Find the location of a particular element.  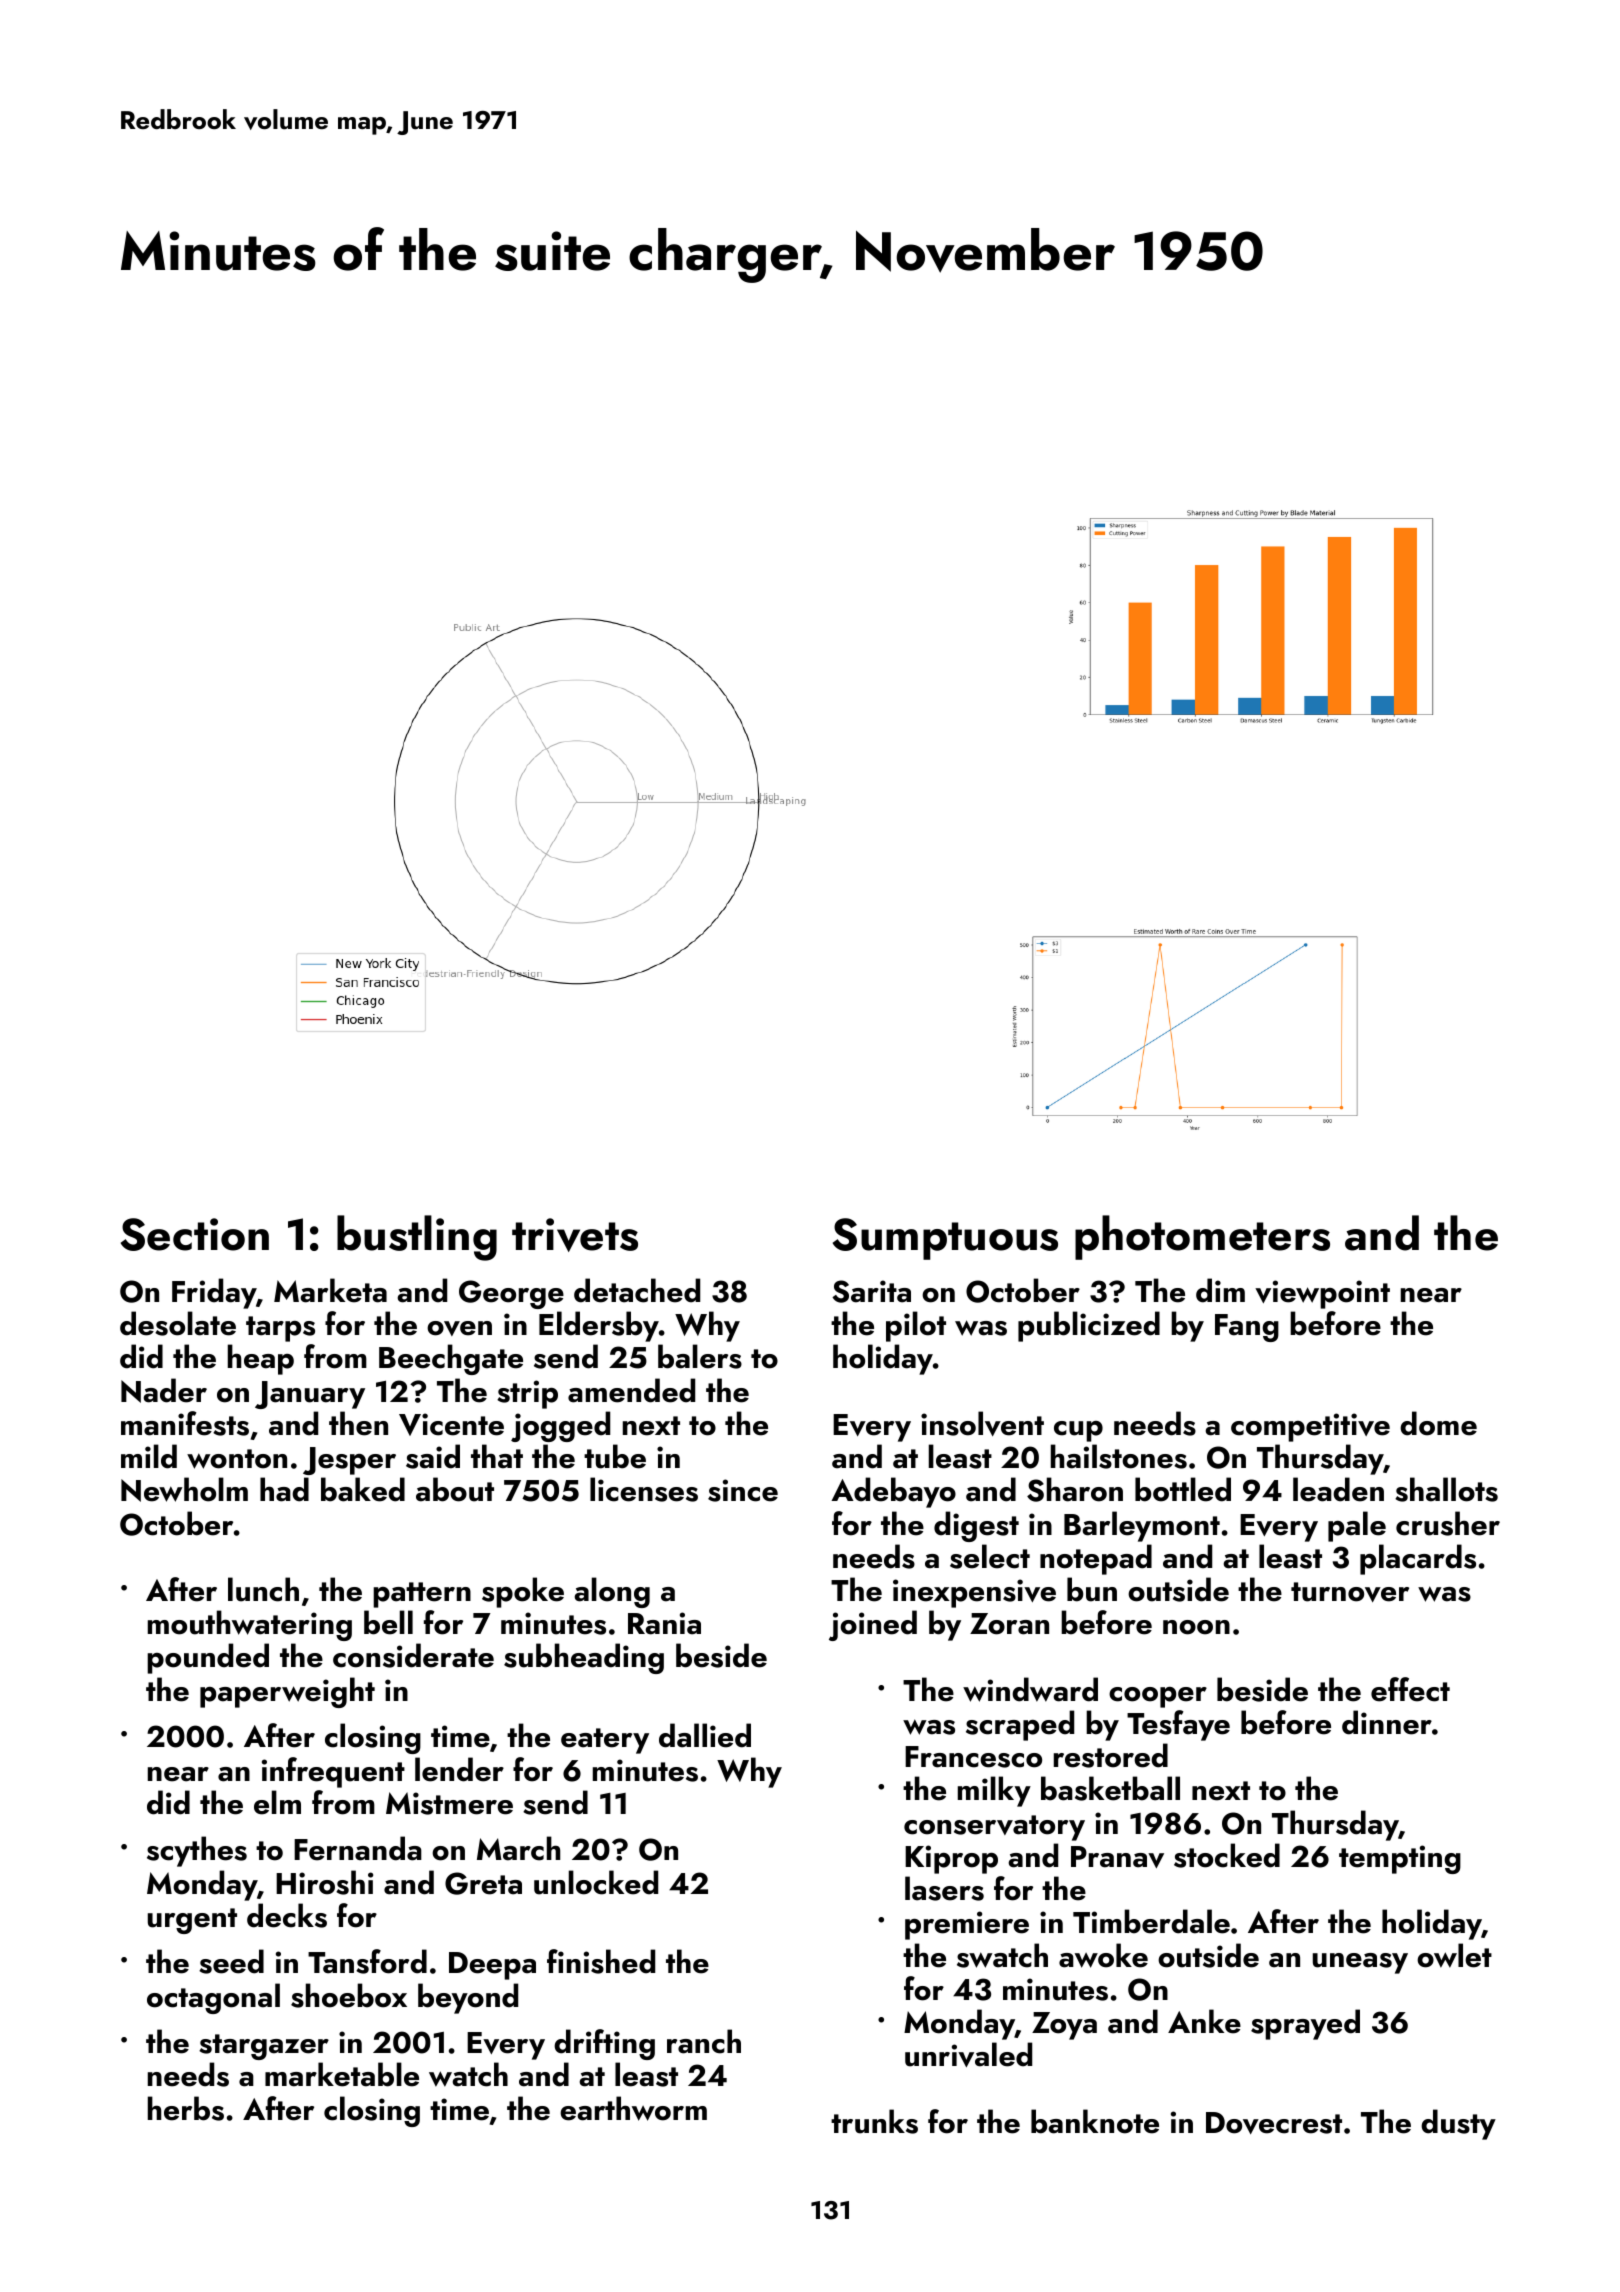

licenses is located at coordinates (644, 1489).
